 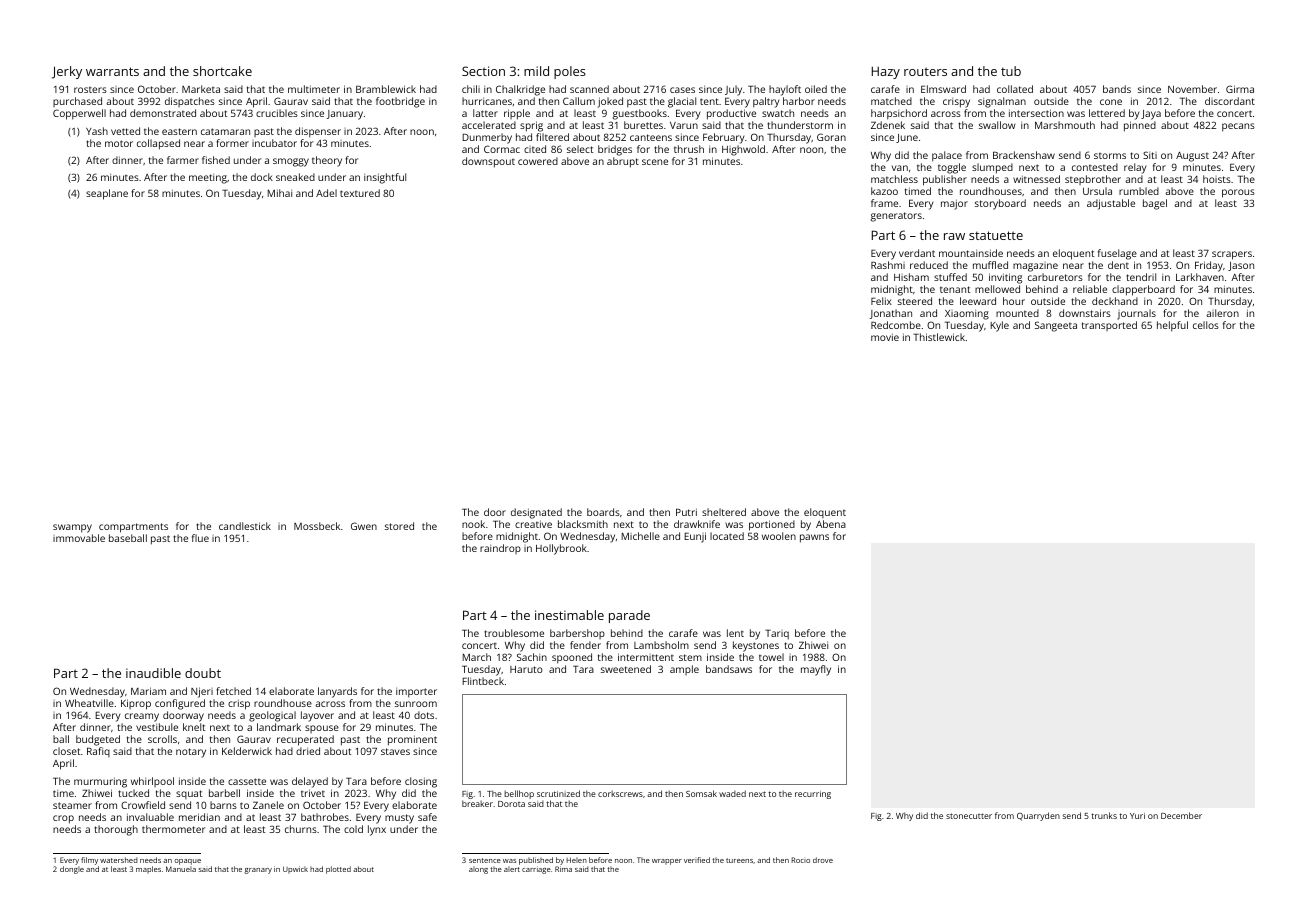 What do you see at coordinates (1000, 204) in the image?
I see `storyboard` at bounding box center [1000, 204].
